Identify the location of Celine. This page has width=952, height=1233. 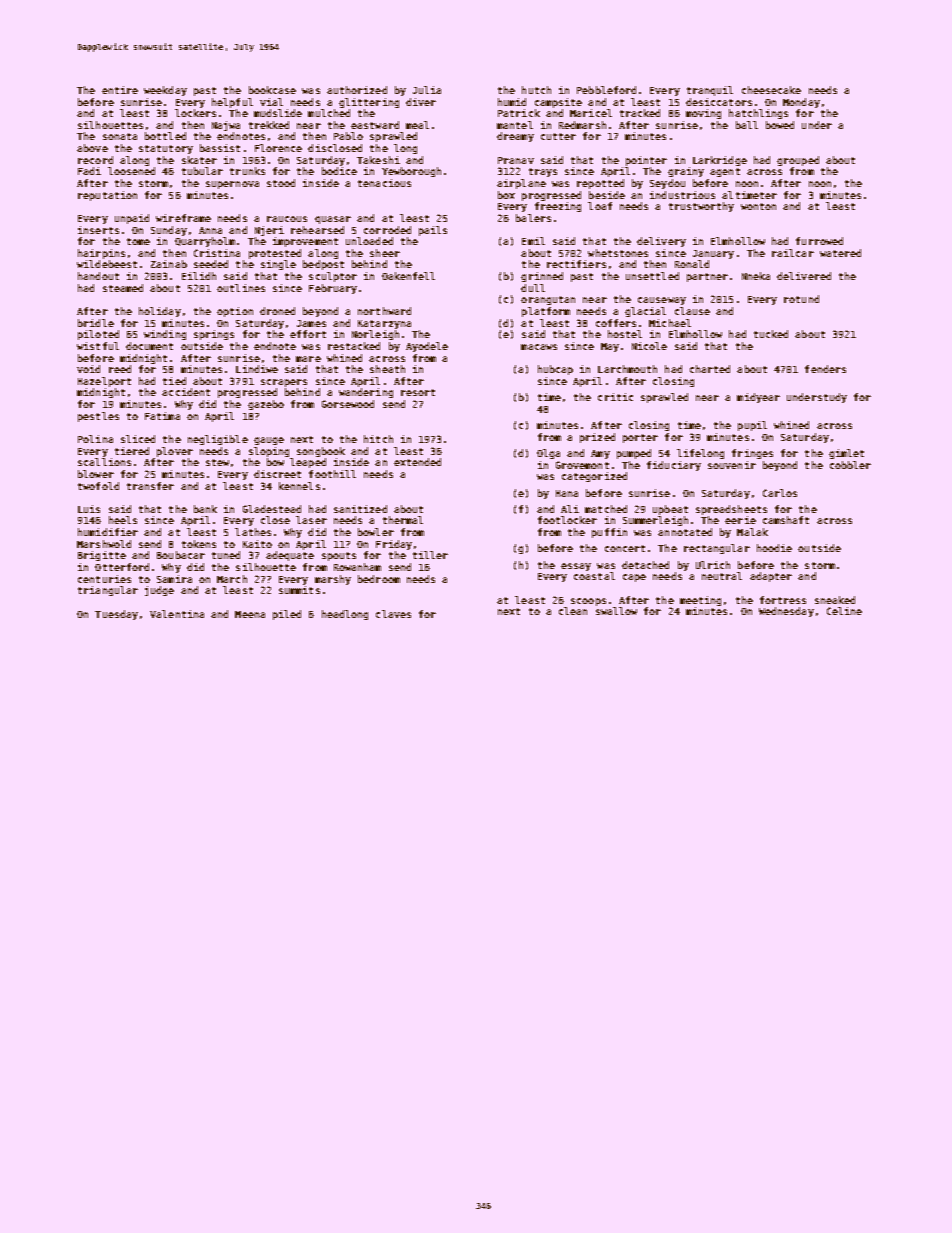
(844, 611).
